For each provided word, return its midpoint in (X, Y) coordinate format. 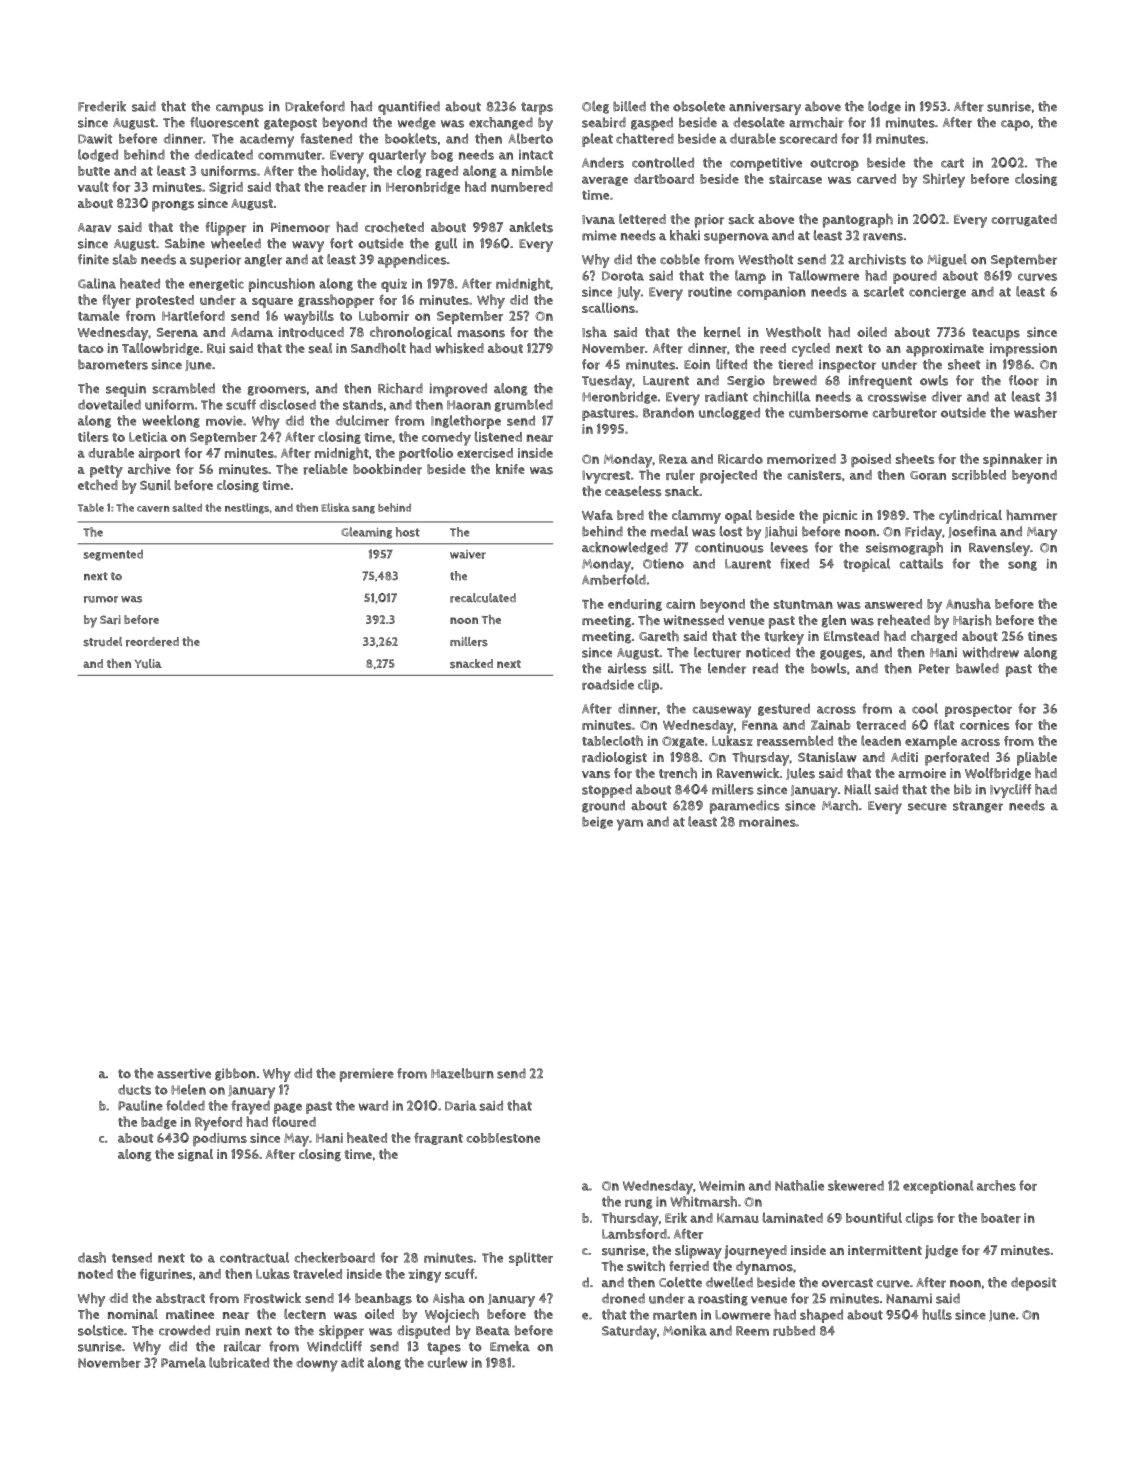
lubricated (239, 1362)
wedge (417, 123)
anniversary (765, 108)
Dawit (95, 139)
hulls (937, 1314)
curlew (447, 1362)
